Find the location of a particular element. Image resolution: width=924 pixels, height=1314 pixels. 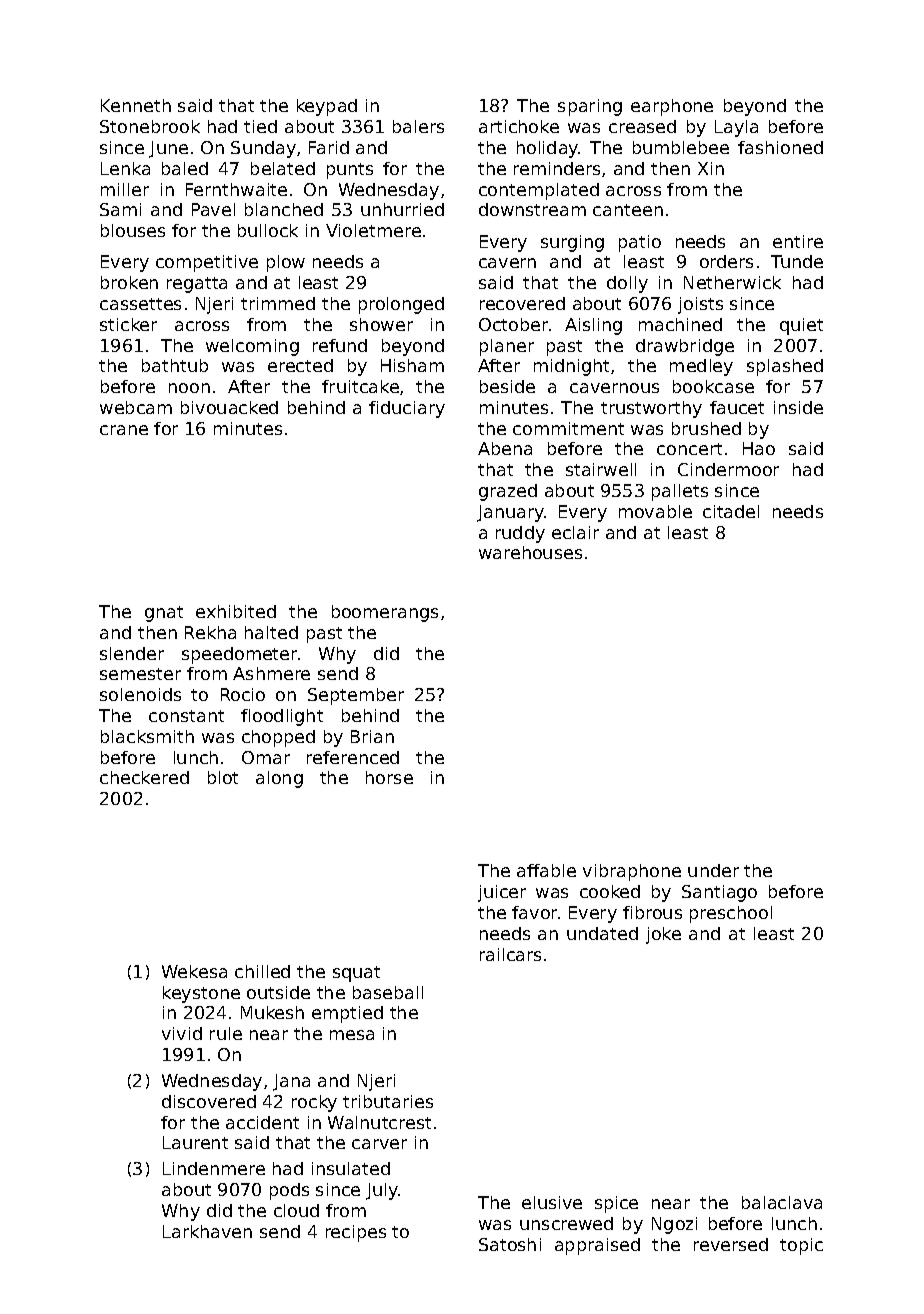

splashed is located at coordinates (785, 367).
